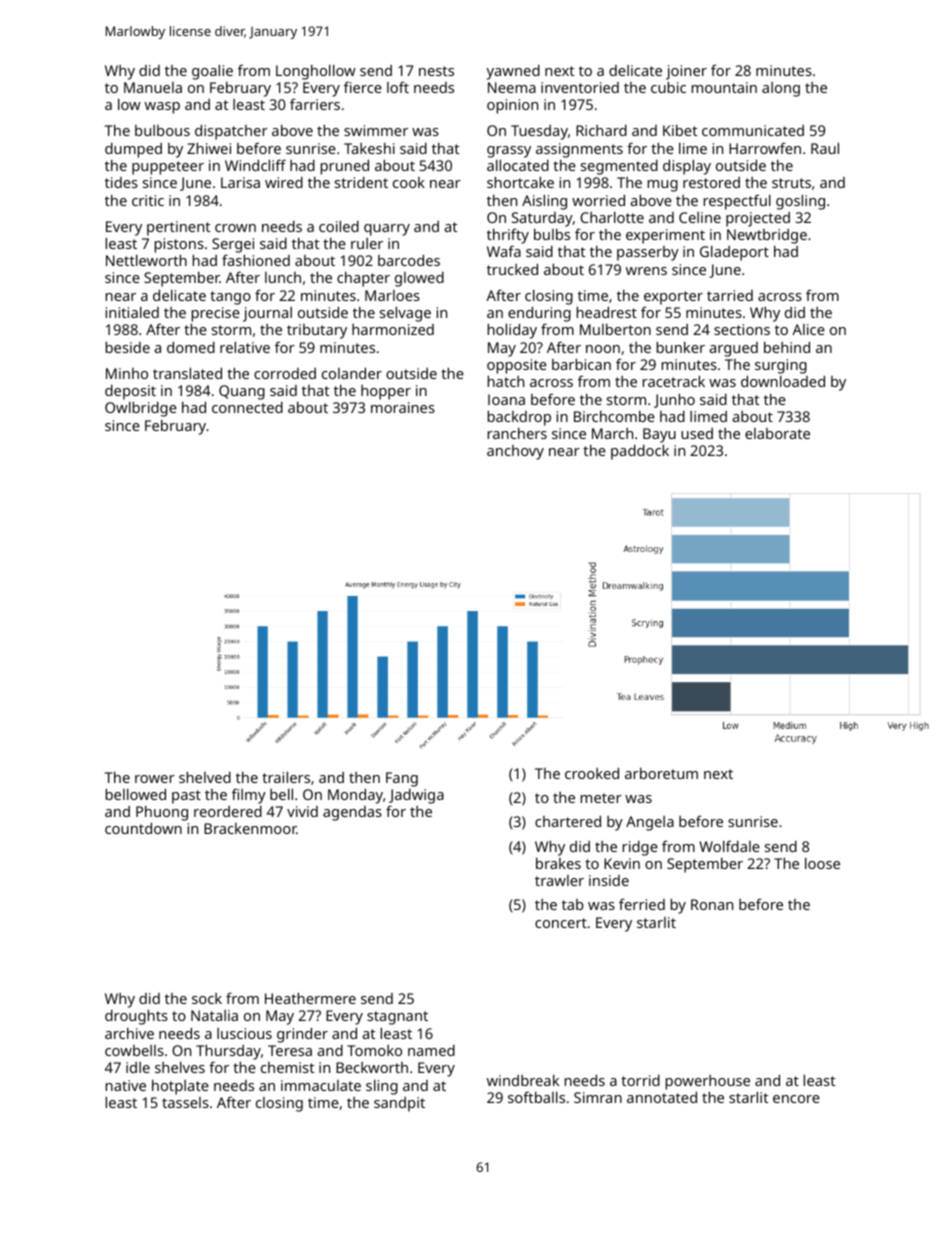 The image size is (952, 1233). I want to click on tassels, so click(185, 1102).
